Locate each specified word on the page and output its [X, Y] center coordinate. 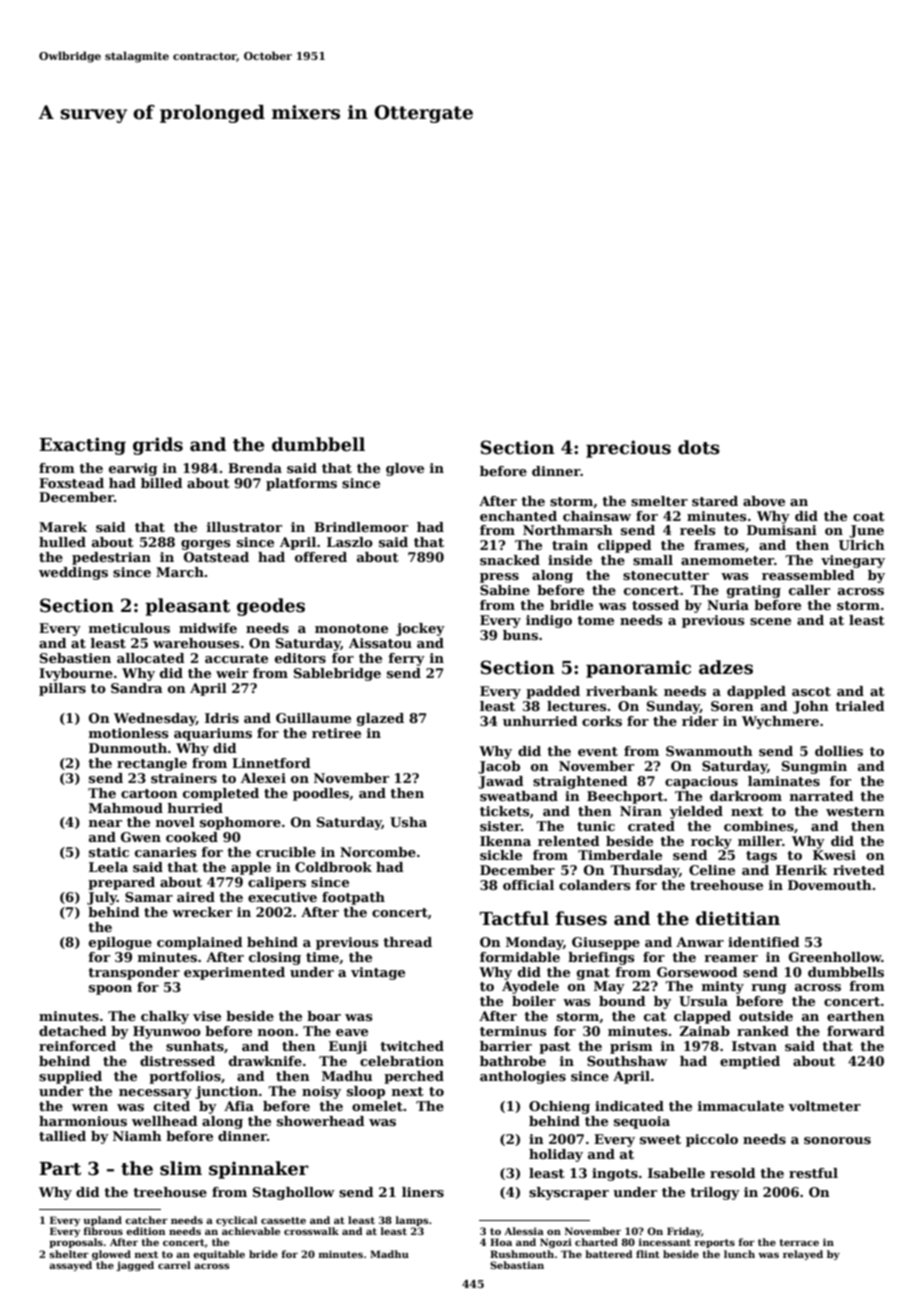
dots [699, 447]
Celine [712, 870]
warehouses [196, 643]
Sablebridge [337, 674]
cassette [283, 1220]
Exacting [82, 446]
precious [628, 449]
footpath [353, 898]
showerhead [321, 1121]
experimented [234, 973]
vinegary [853, 561]
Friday [684, 1232]
